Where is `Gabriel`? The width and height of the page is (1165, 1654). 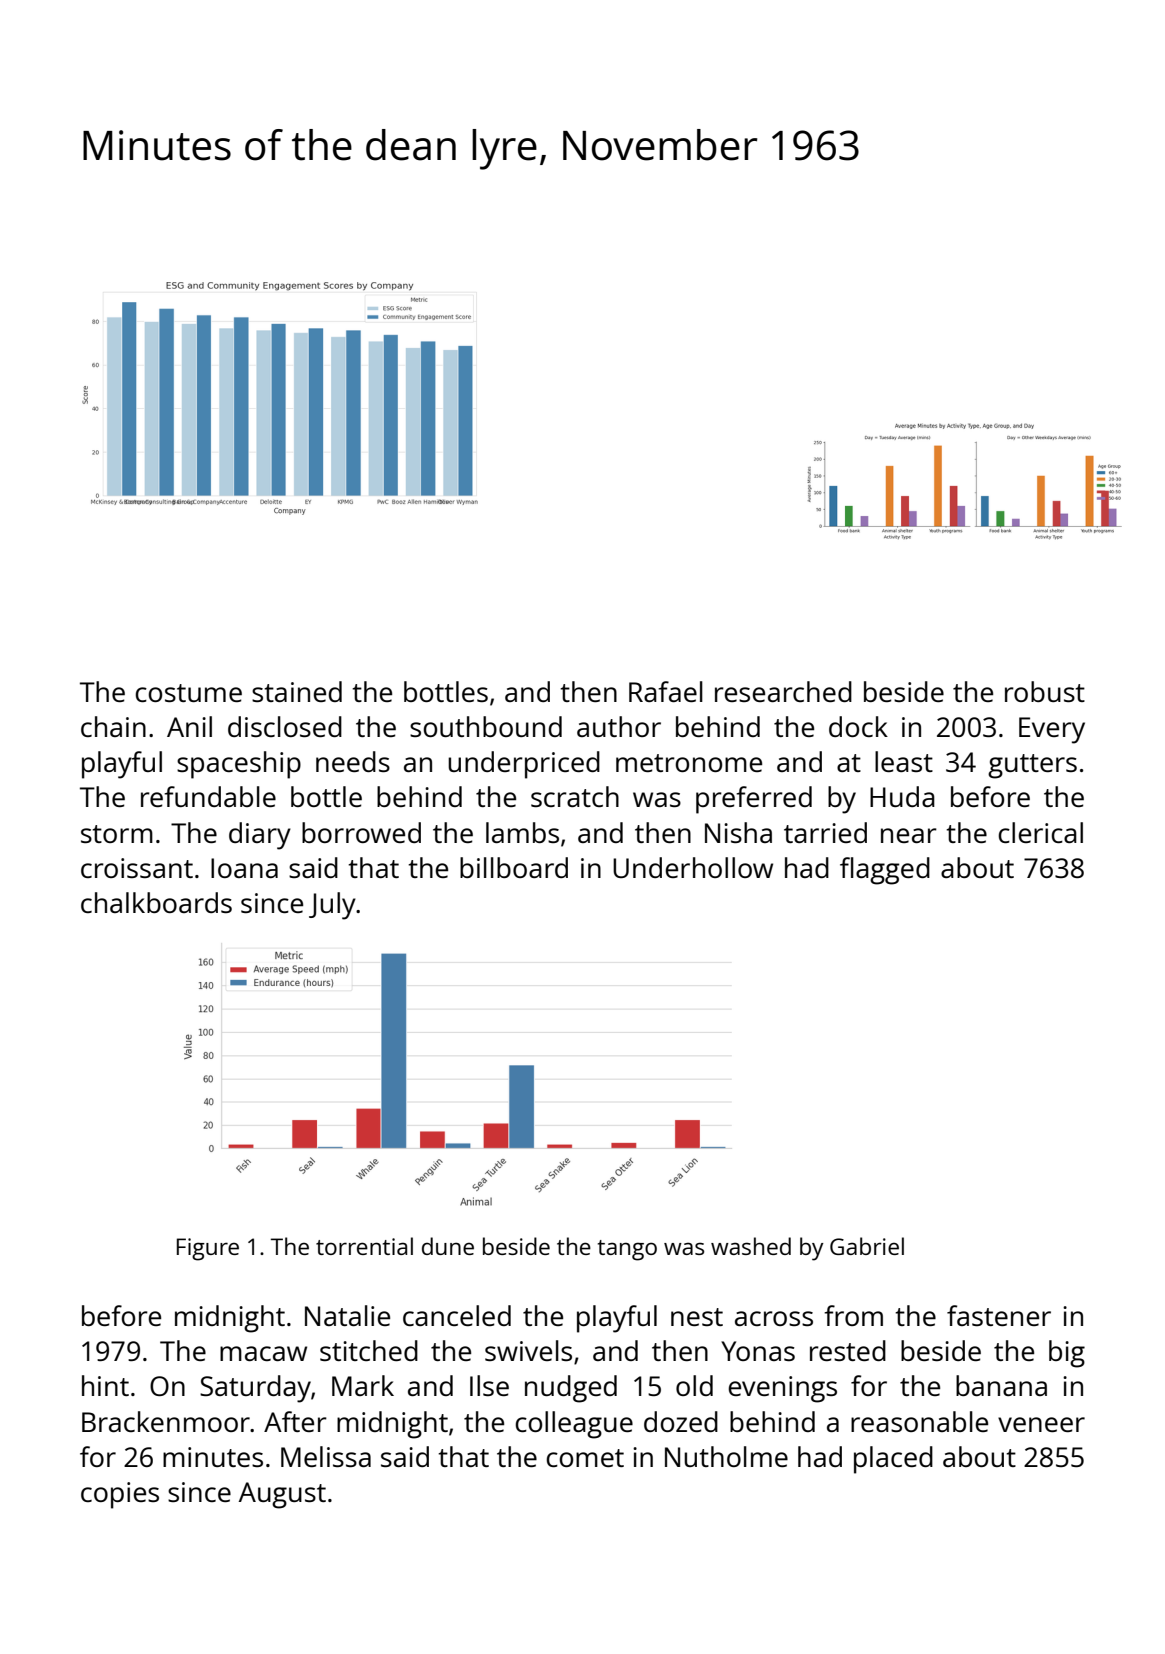 Gabriel is located at coordinates (867, 1246).
